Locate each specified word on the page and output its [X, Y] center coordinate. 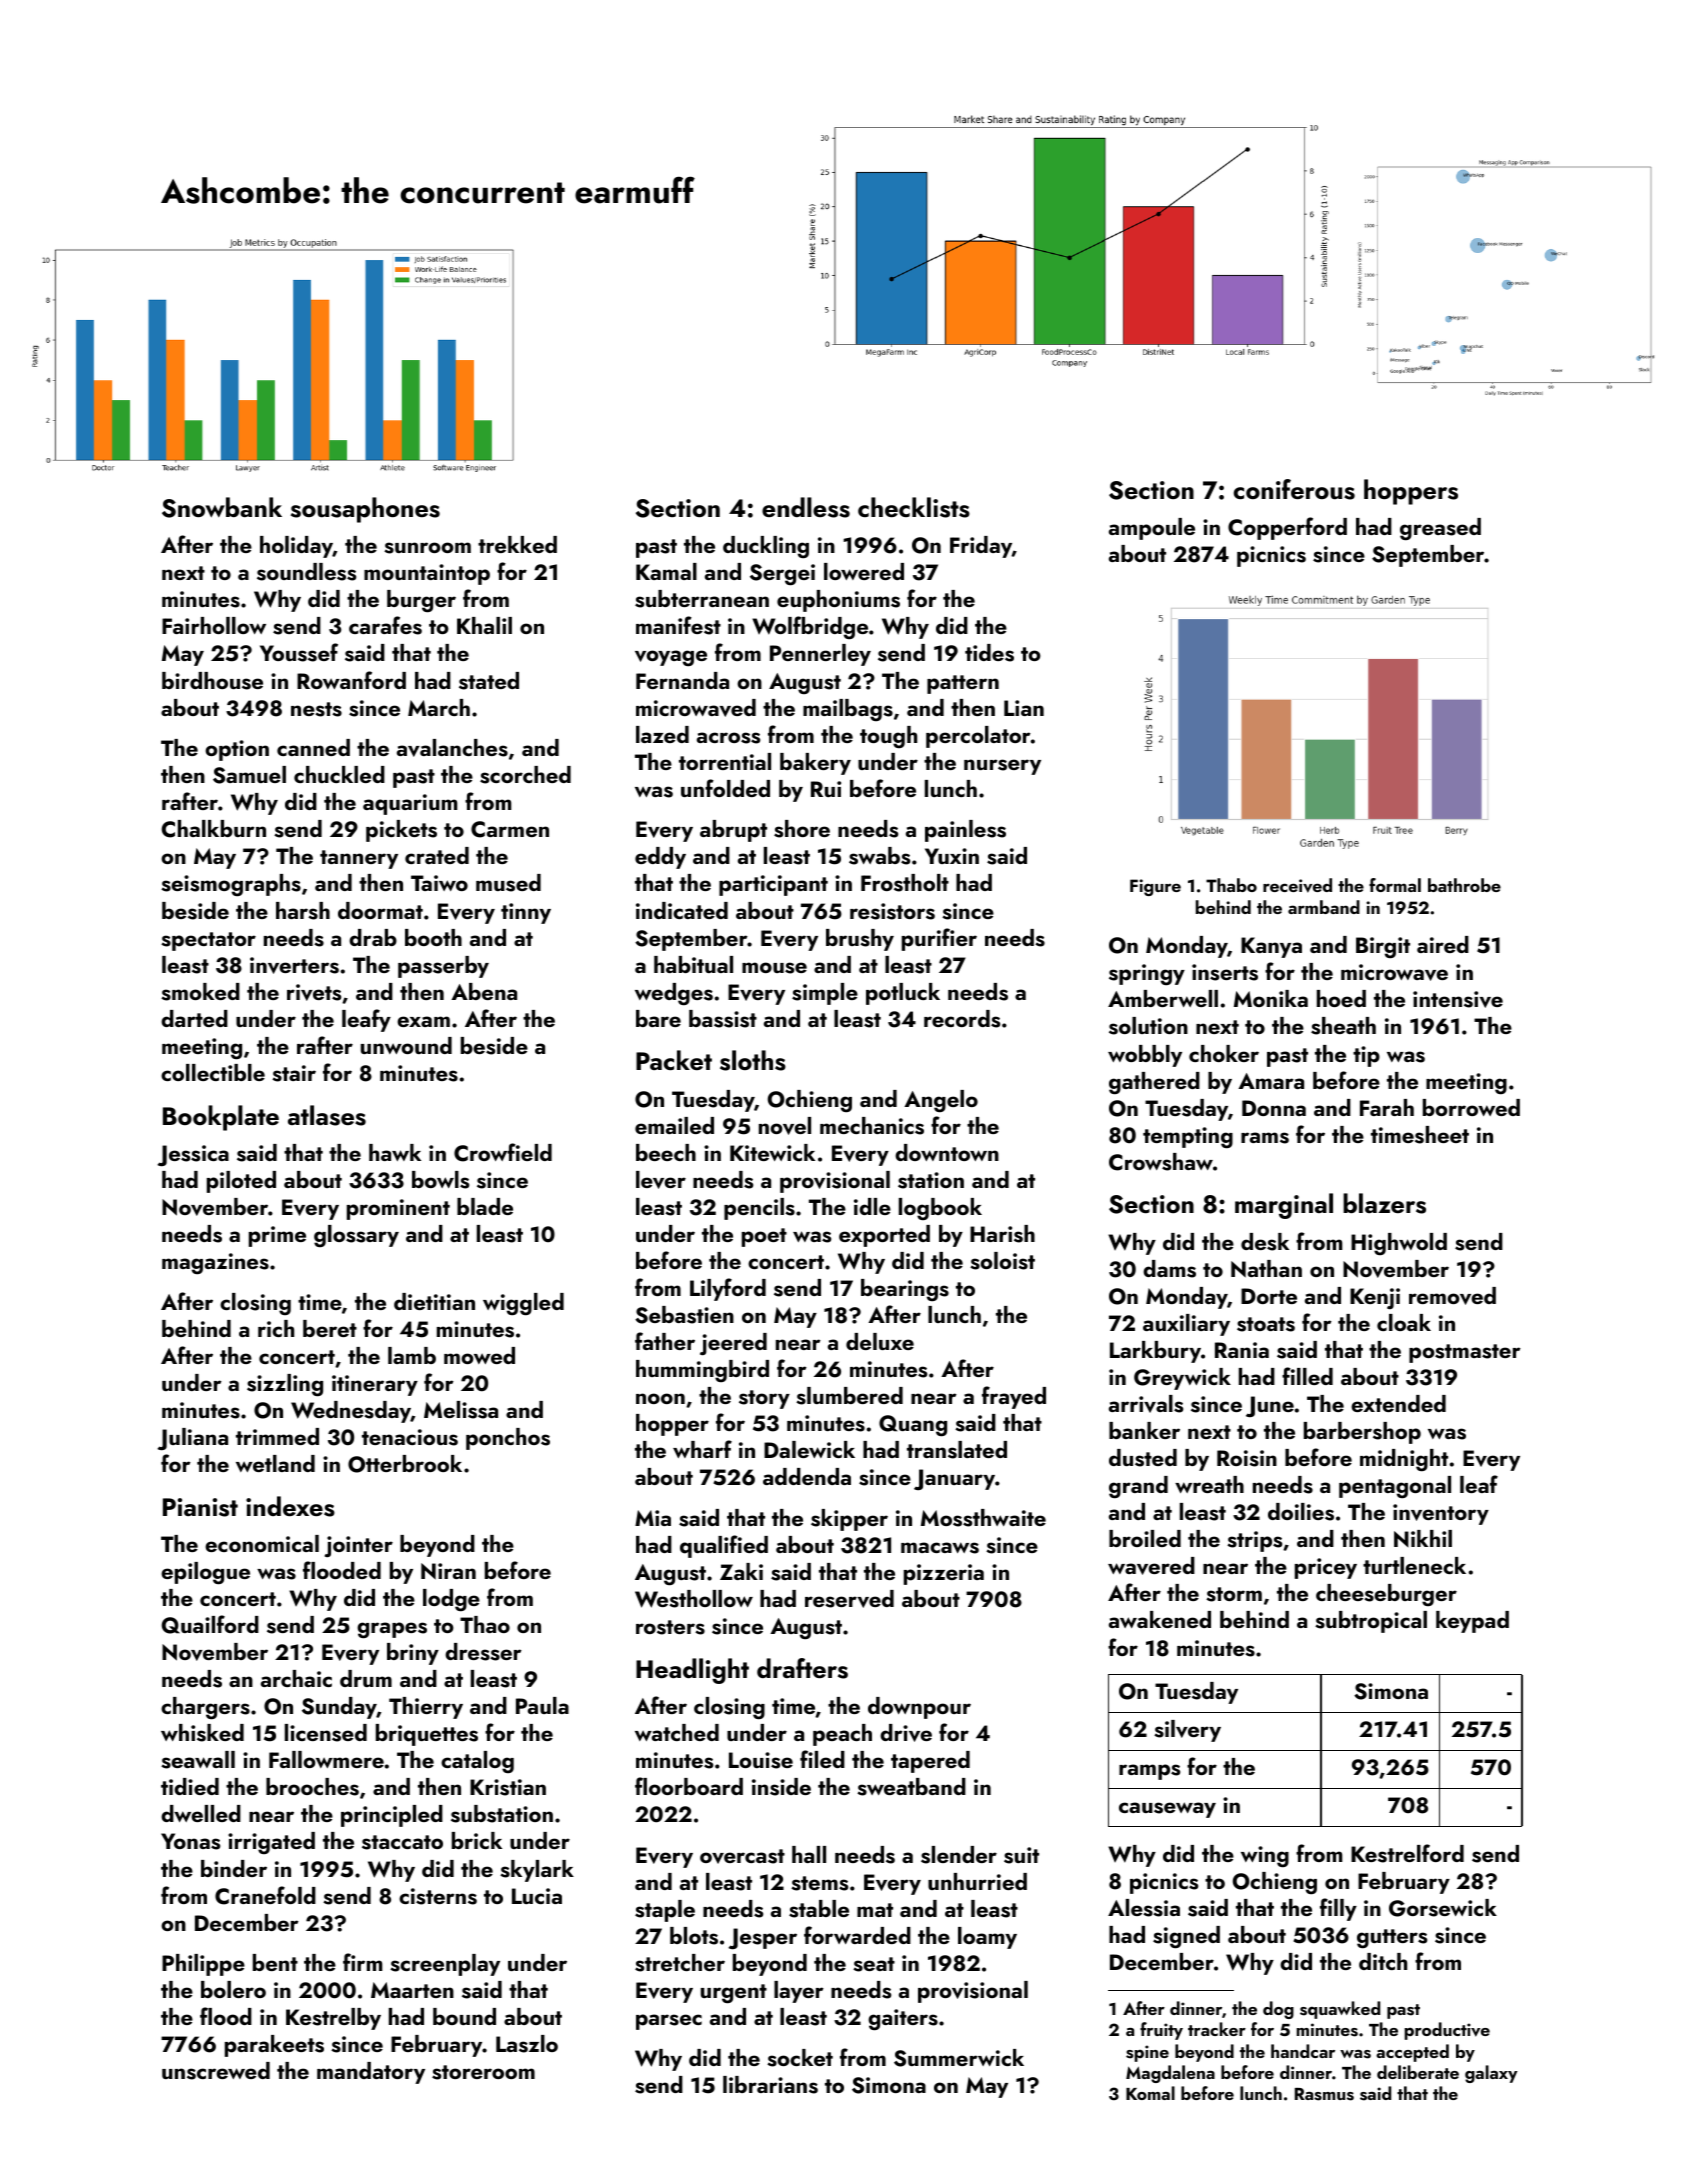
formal [1395, 885]
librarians [770, 2085]
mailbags [848, 710]
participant [773, 885]
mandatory [371, 2073]
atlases [327, 1115]
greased [1440, 529]
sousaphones [365, 510]
